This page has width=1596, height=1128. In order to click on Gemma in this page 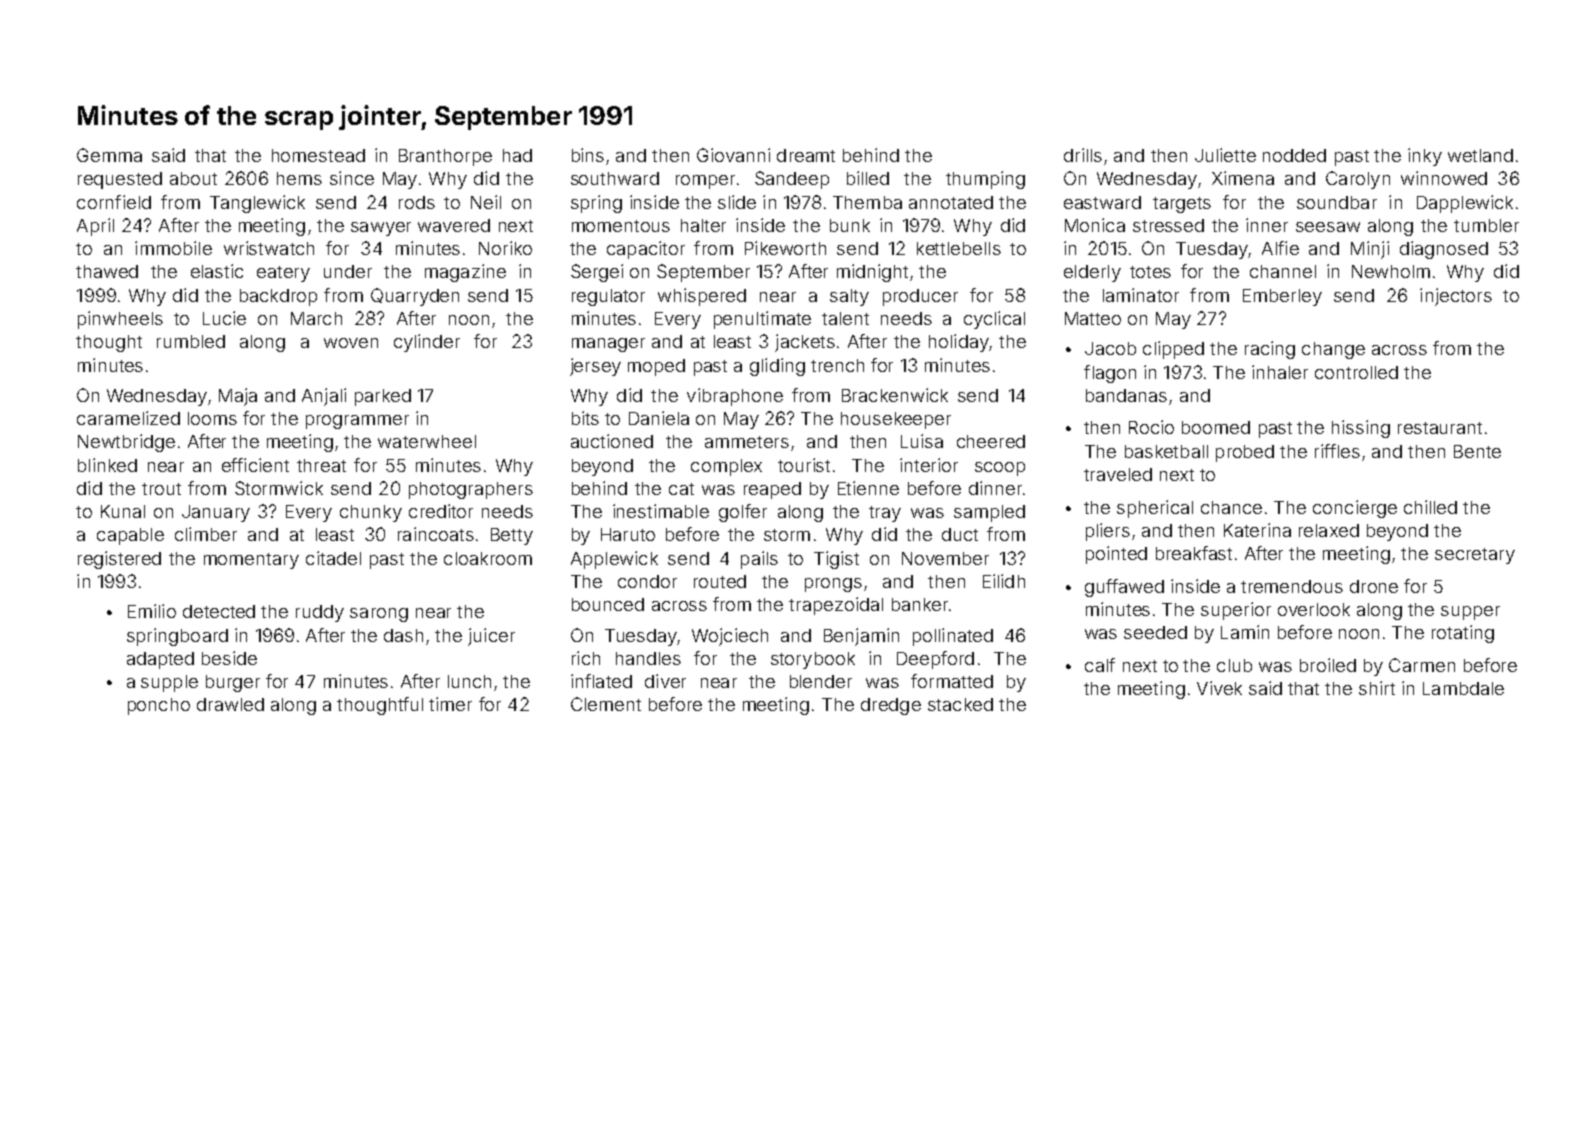, I will do `click(109, 155)`.
